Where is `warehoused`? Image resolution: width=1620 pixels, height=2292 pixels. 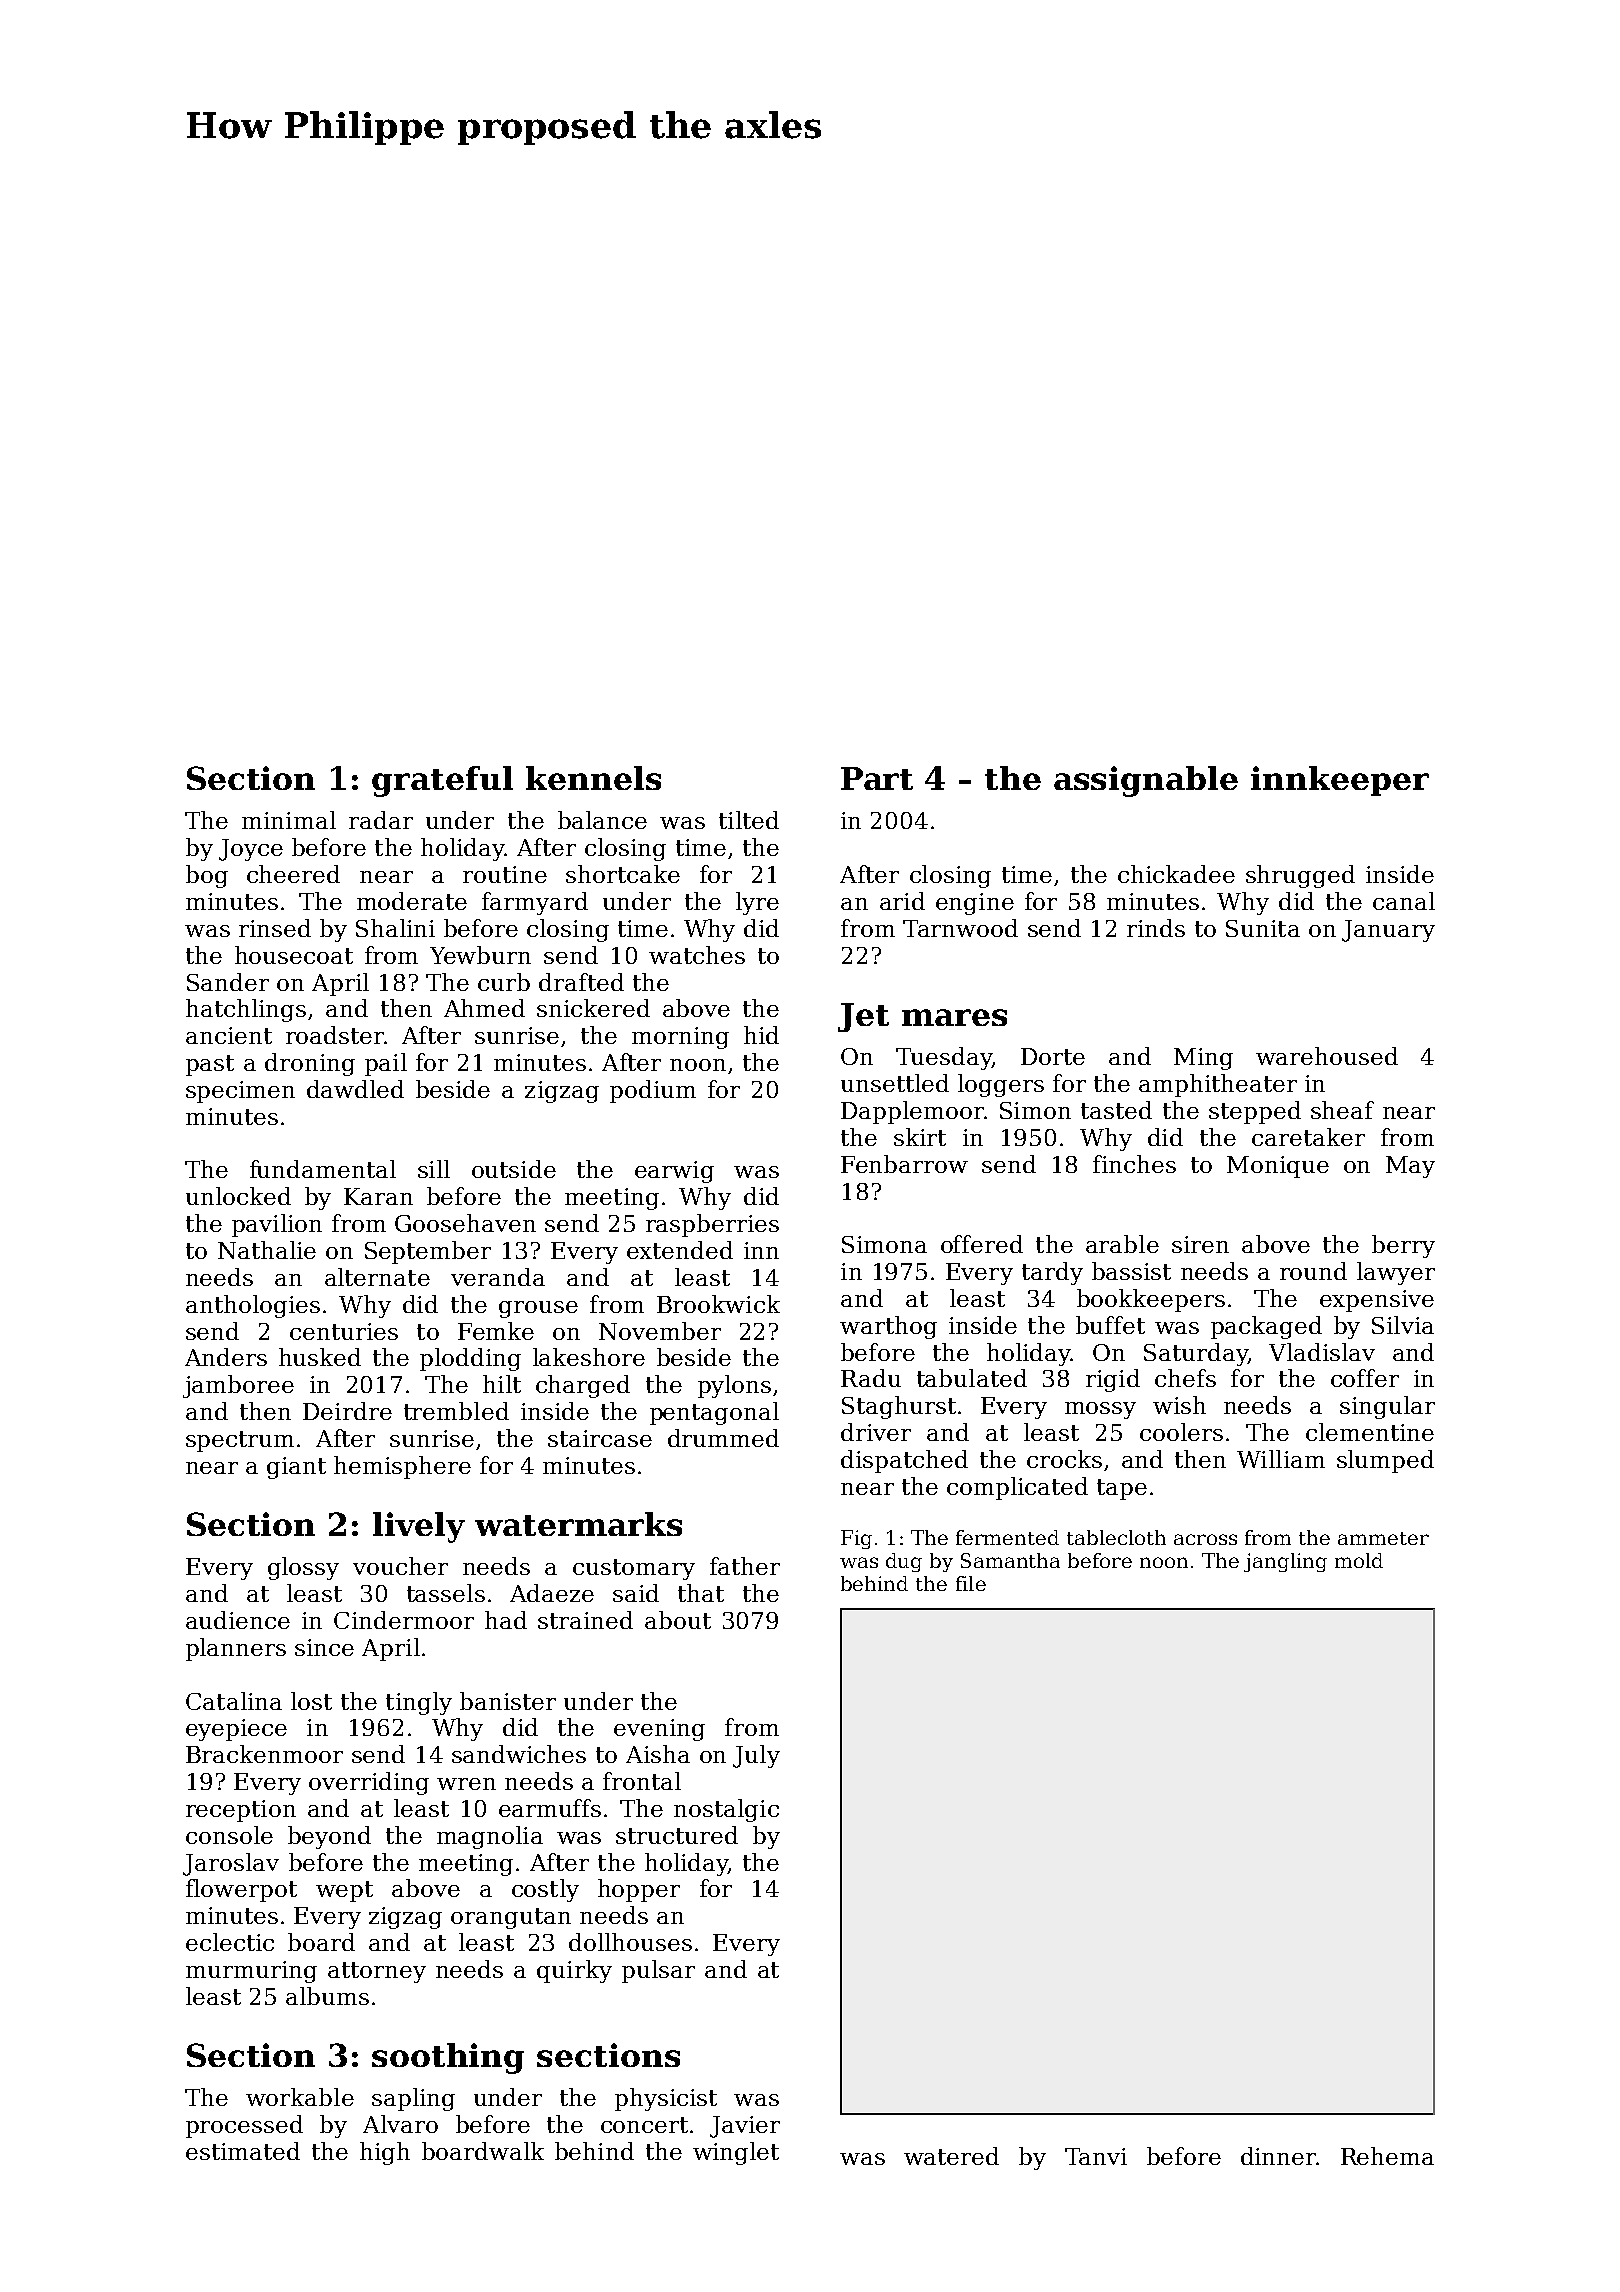 warehoused is located at coordinates (1327, 1056).
